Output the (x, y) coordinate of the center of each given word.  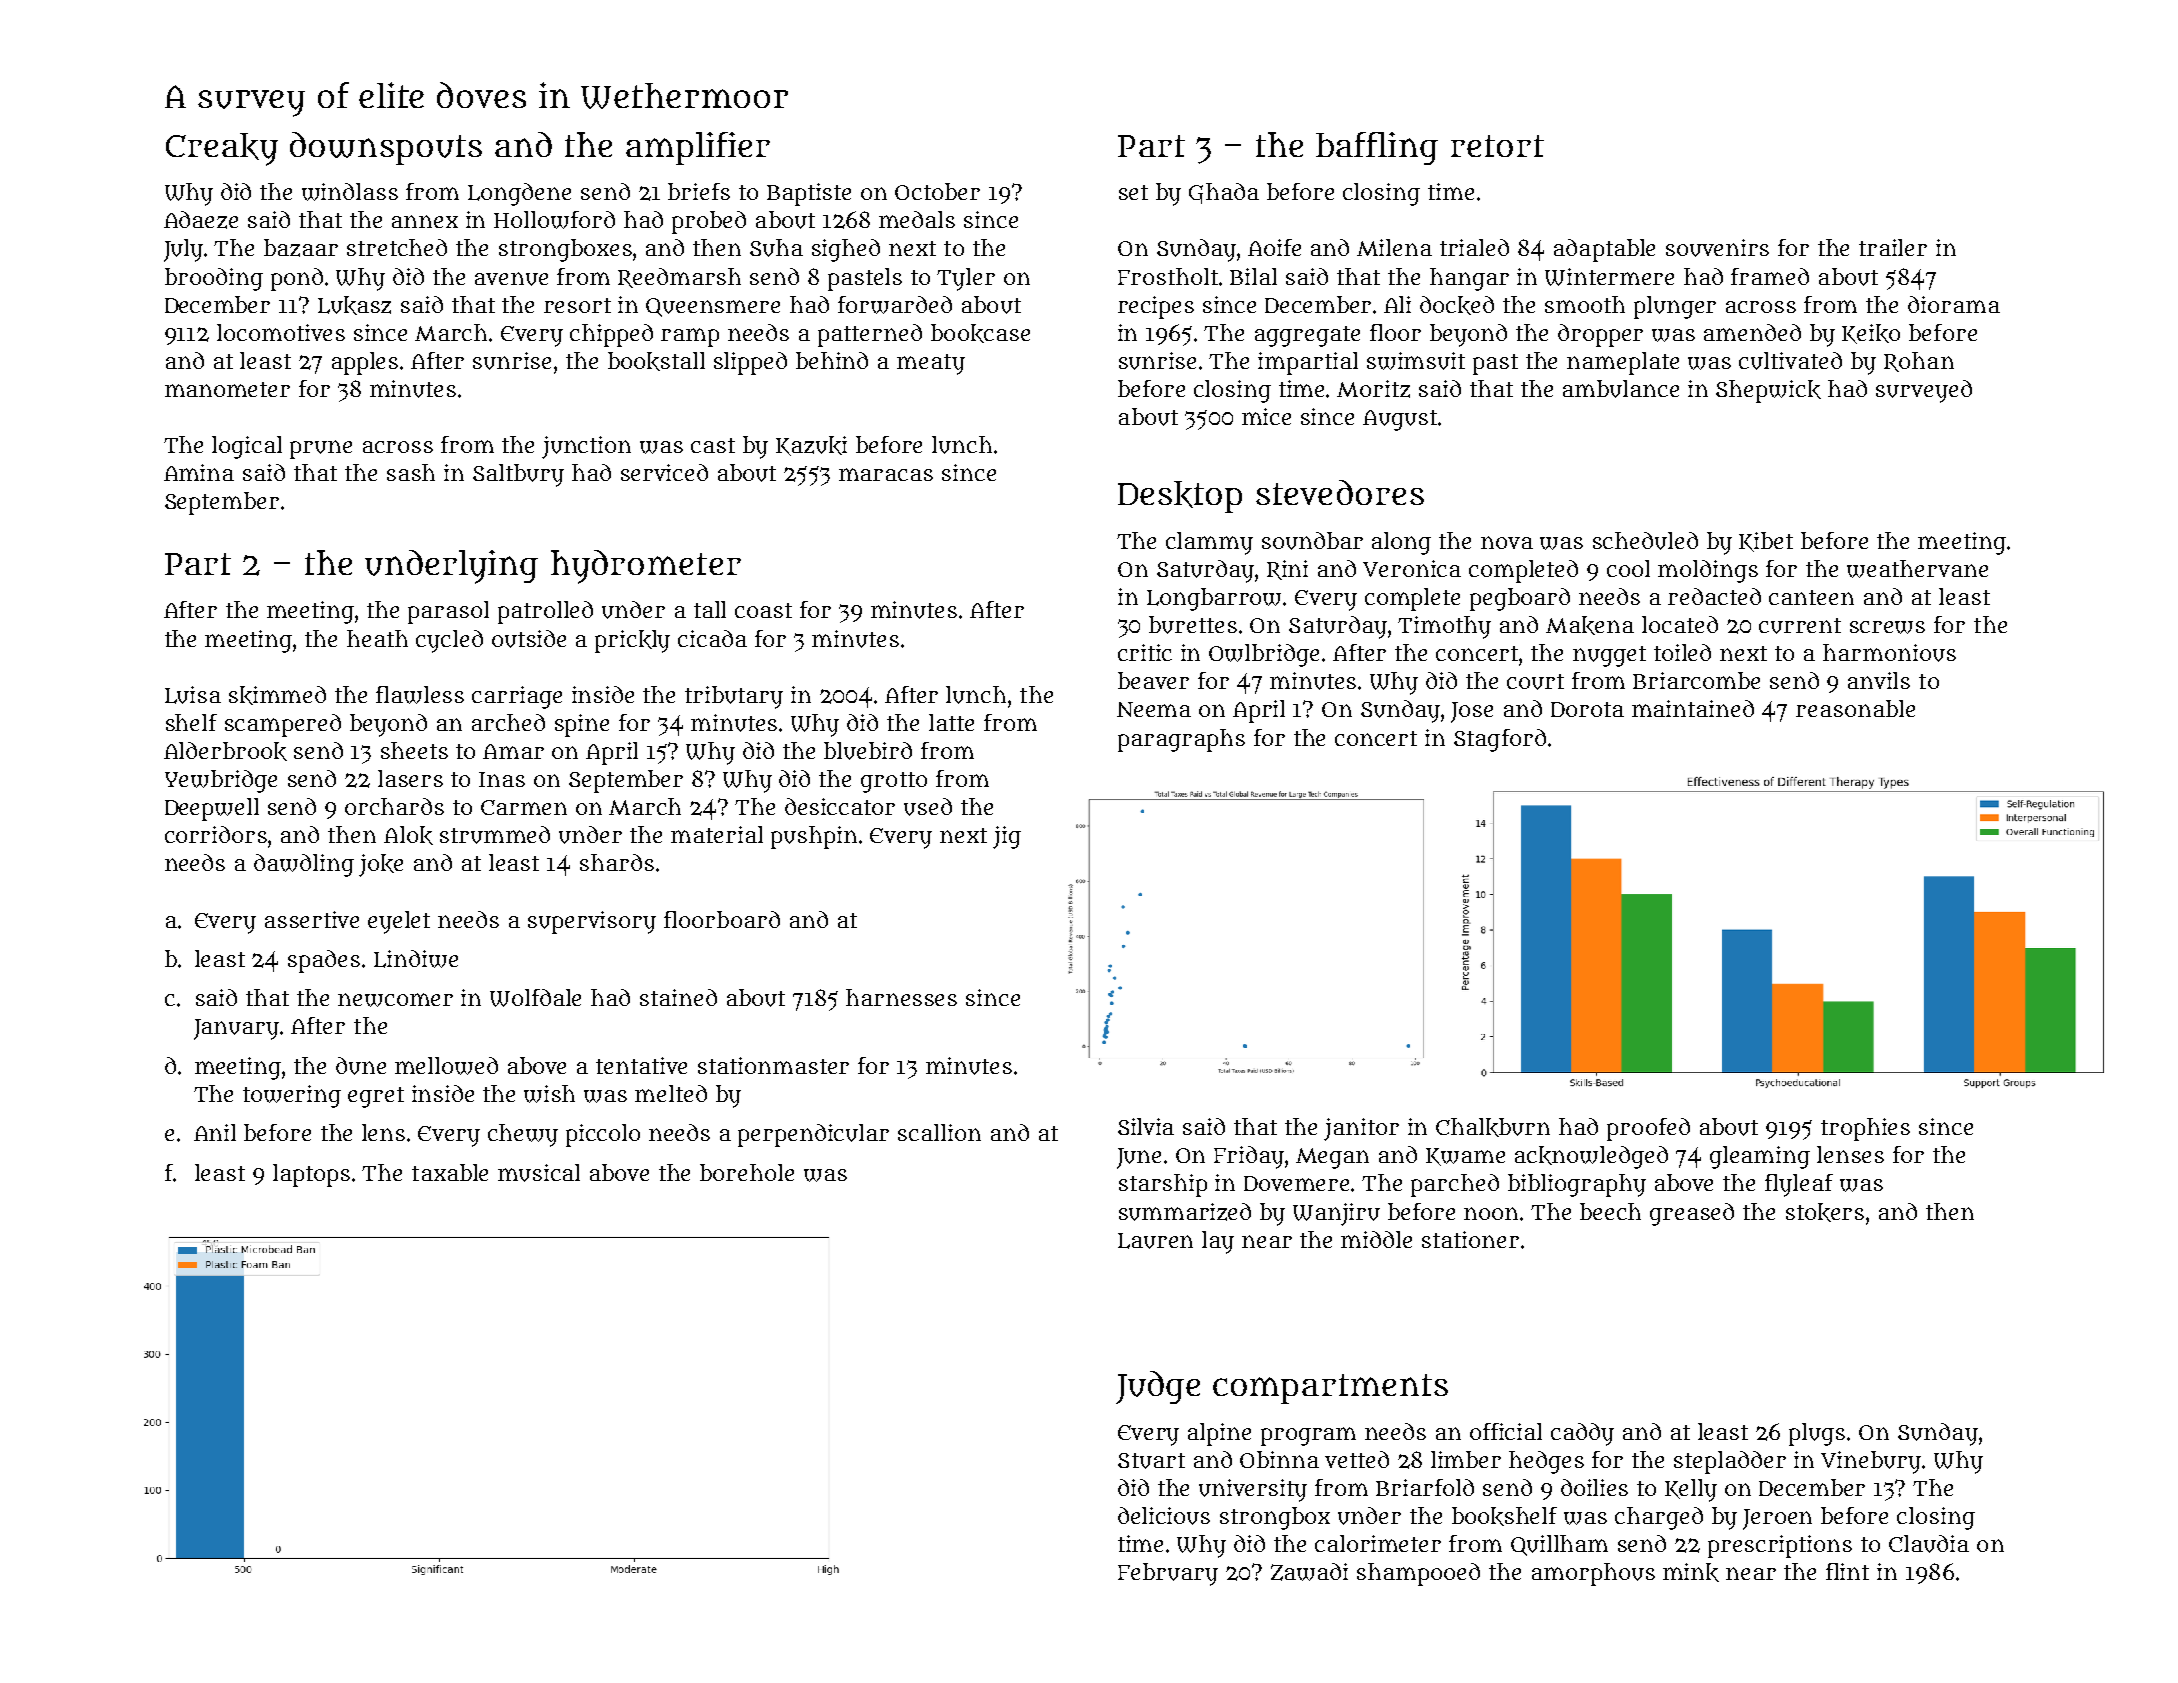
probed (709, 222)
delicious (1164, 1516)
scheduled (1645, 541)
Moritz (1373, 389)
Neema (1154, 709)
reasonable (1855, 708)
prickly (632, 641)
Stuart (1151, 1461)
